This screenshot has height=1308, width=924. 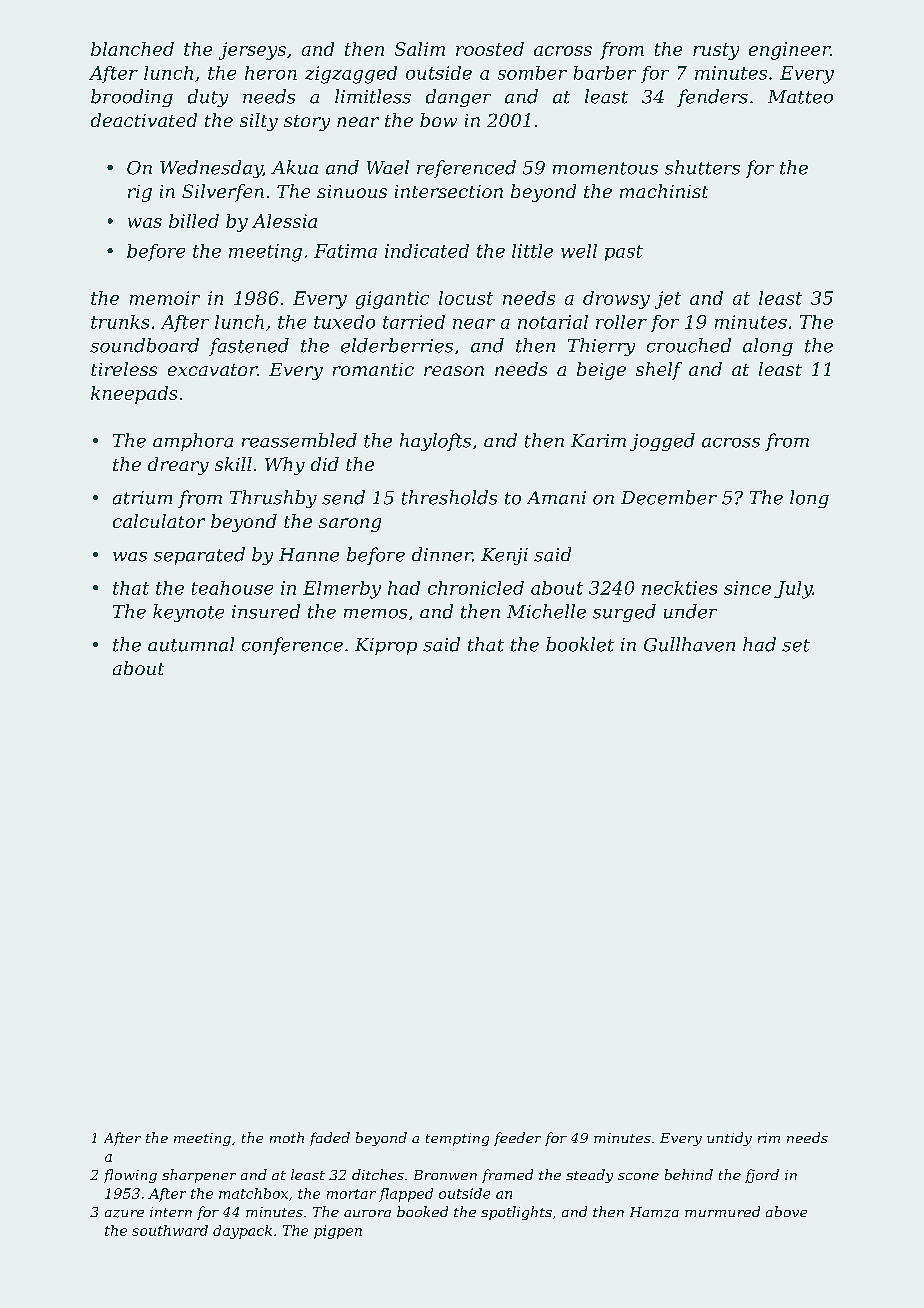 What do you see at coordinates (793, 590) in the screenshot?
I see `July` at bounding box center [793, 590].
